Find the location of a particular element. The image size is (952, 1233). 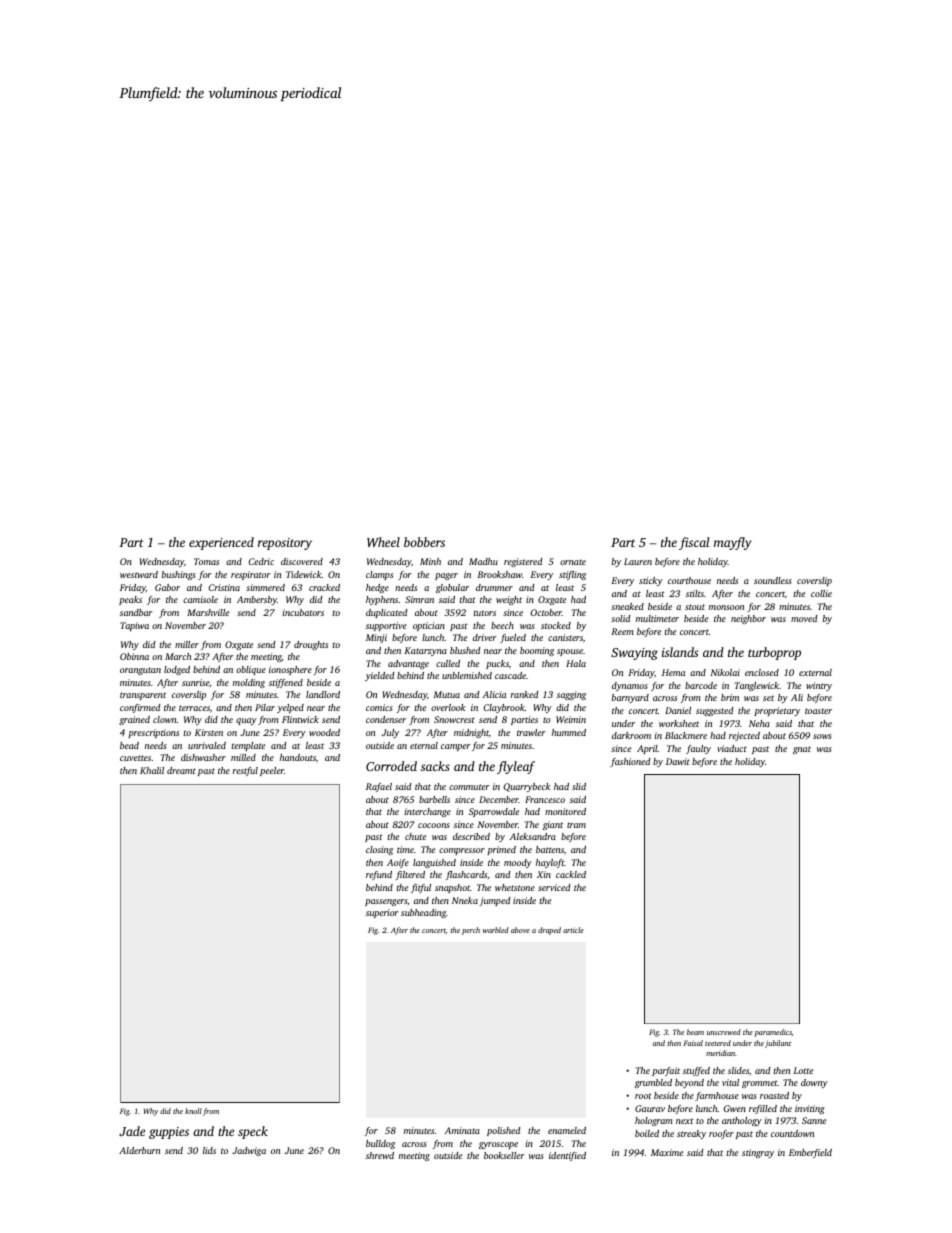

pucks is located at coordinates (497, 664).
